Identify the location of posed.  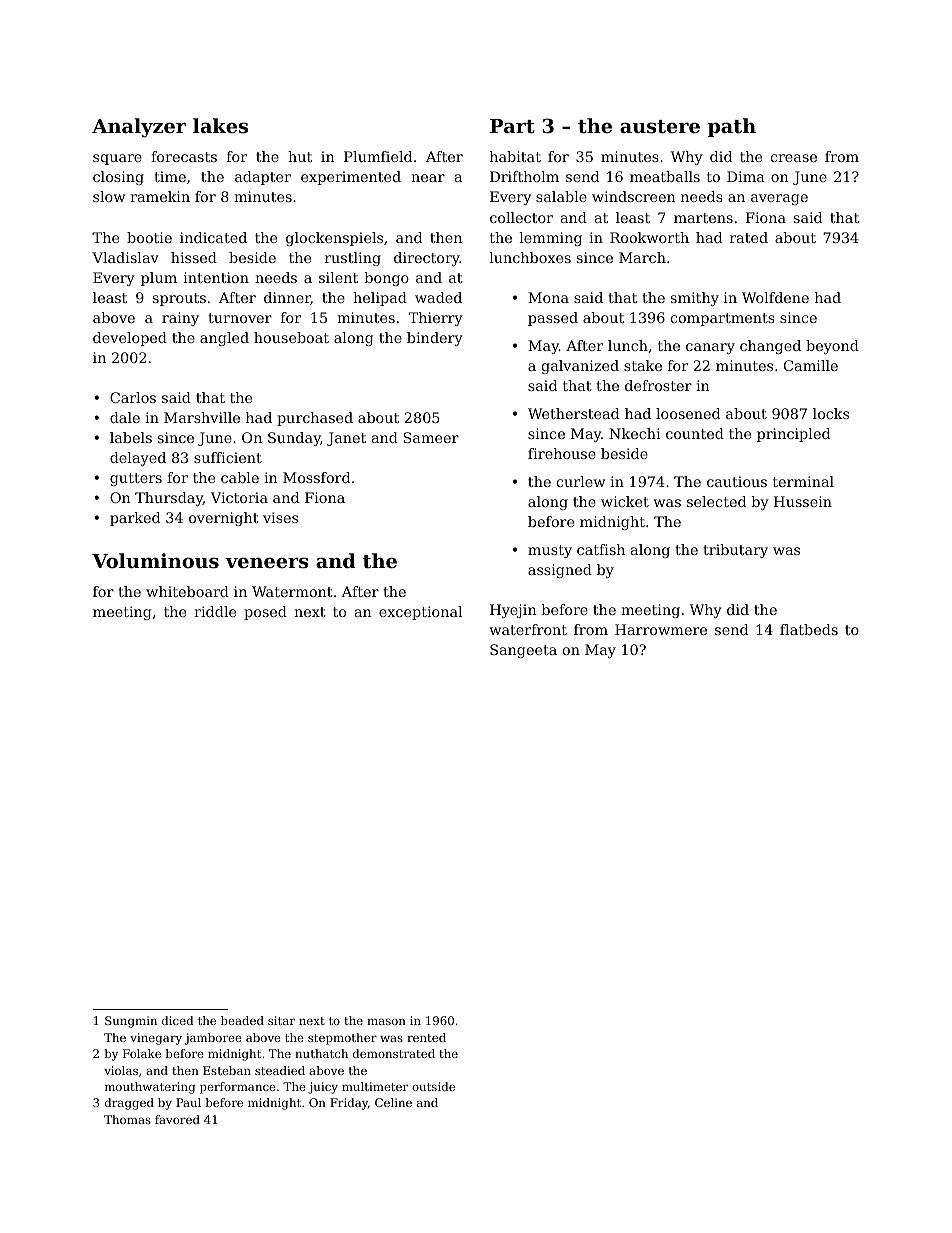
(265, 613).
